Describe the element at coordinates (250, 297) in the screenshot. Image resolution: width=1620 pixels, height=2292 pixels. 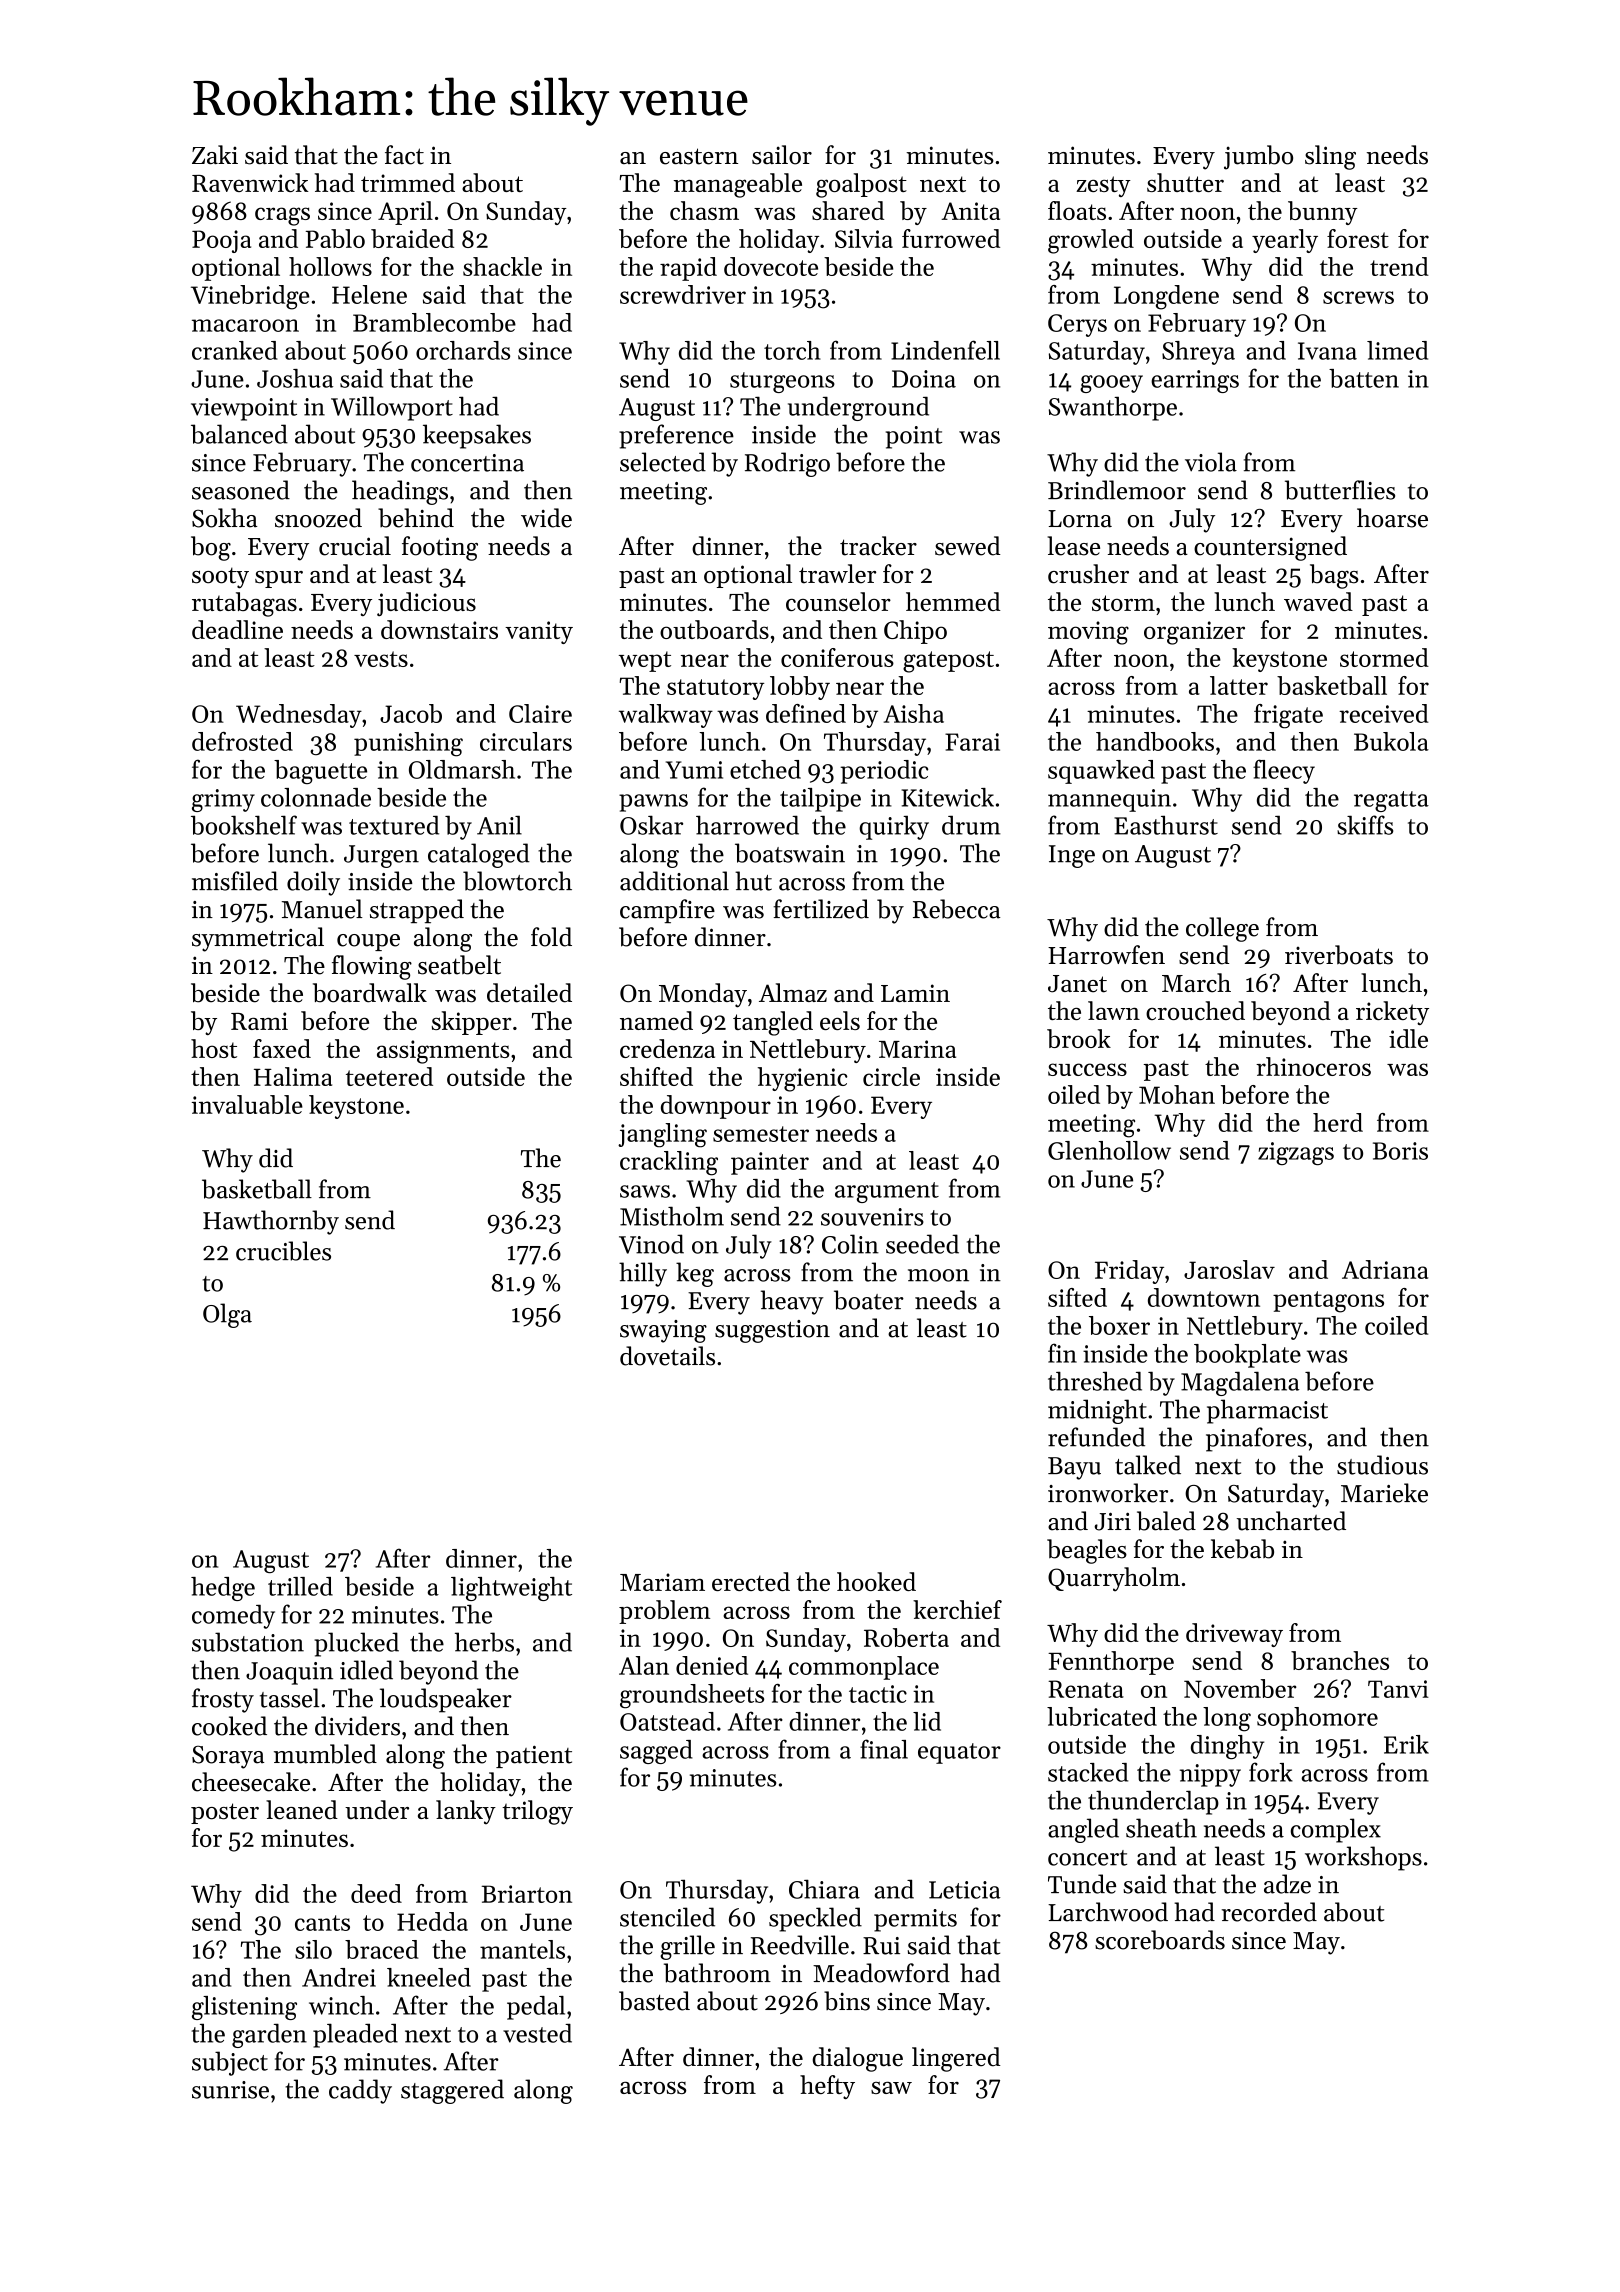
I see `Vinebridge` at that location.
